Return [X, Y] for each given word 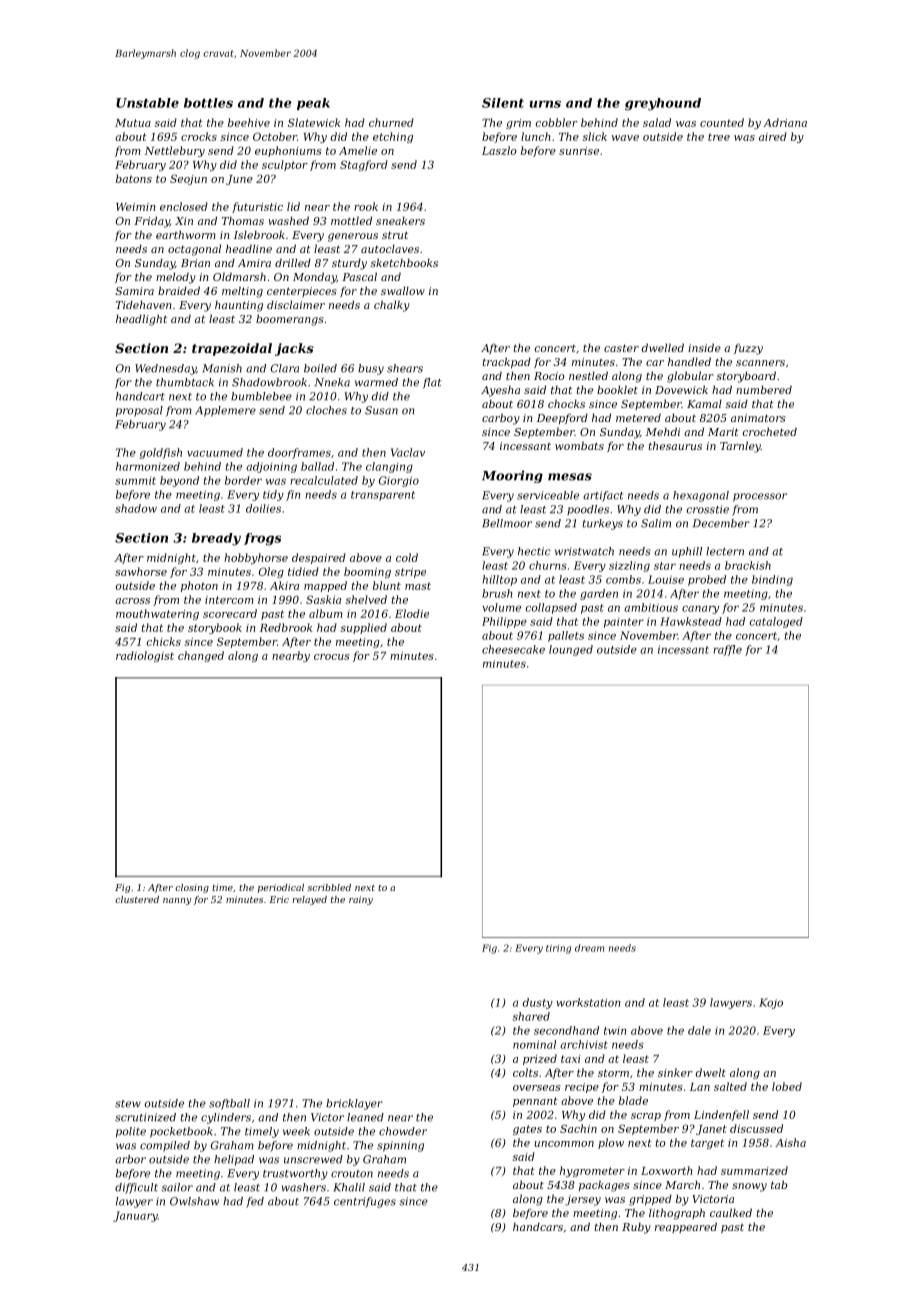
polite [131, 1132]
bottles [208, 103]
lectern [725, 551]
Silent [503, 103]
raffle [727, 650]
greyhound [663, 104]
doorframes [299, 453]
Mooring [512, 476]
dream [589, 948]
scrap [646, 1117]
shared [531, 1016]
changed [201, 656]
